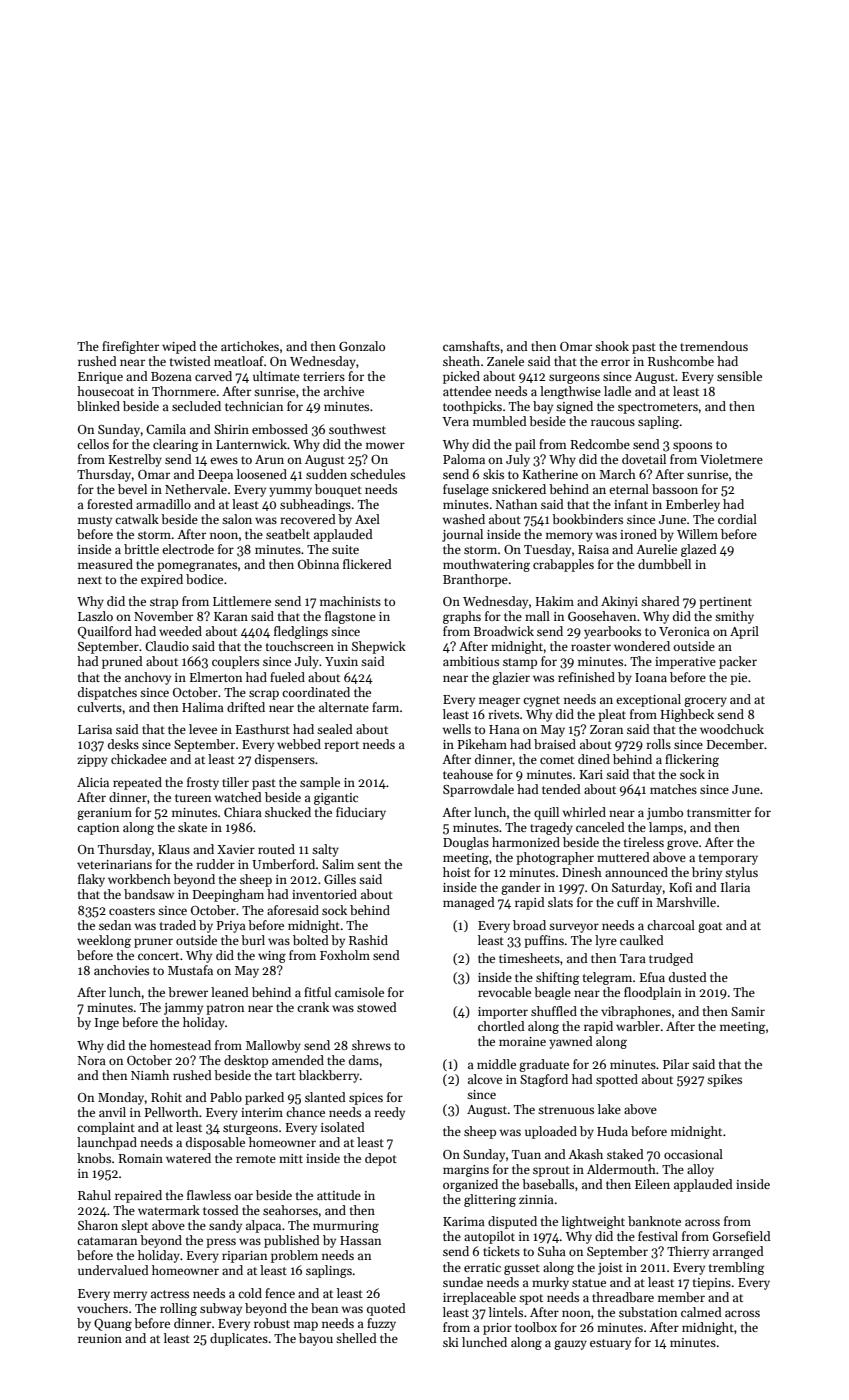  Describe the element at coordinates (166, 1097) in the screenshot. I see `Rohit` at that location.
